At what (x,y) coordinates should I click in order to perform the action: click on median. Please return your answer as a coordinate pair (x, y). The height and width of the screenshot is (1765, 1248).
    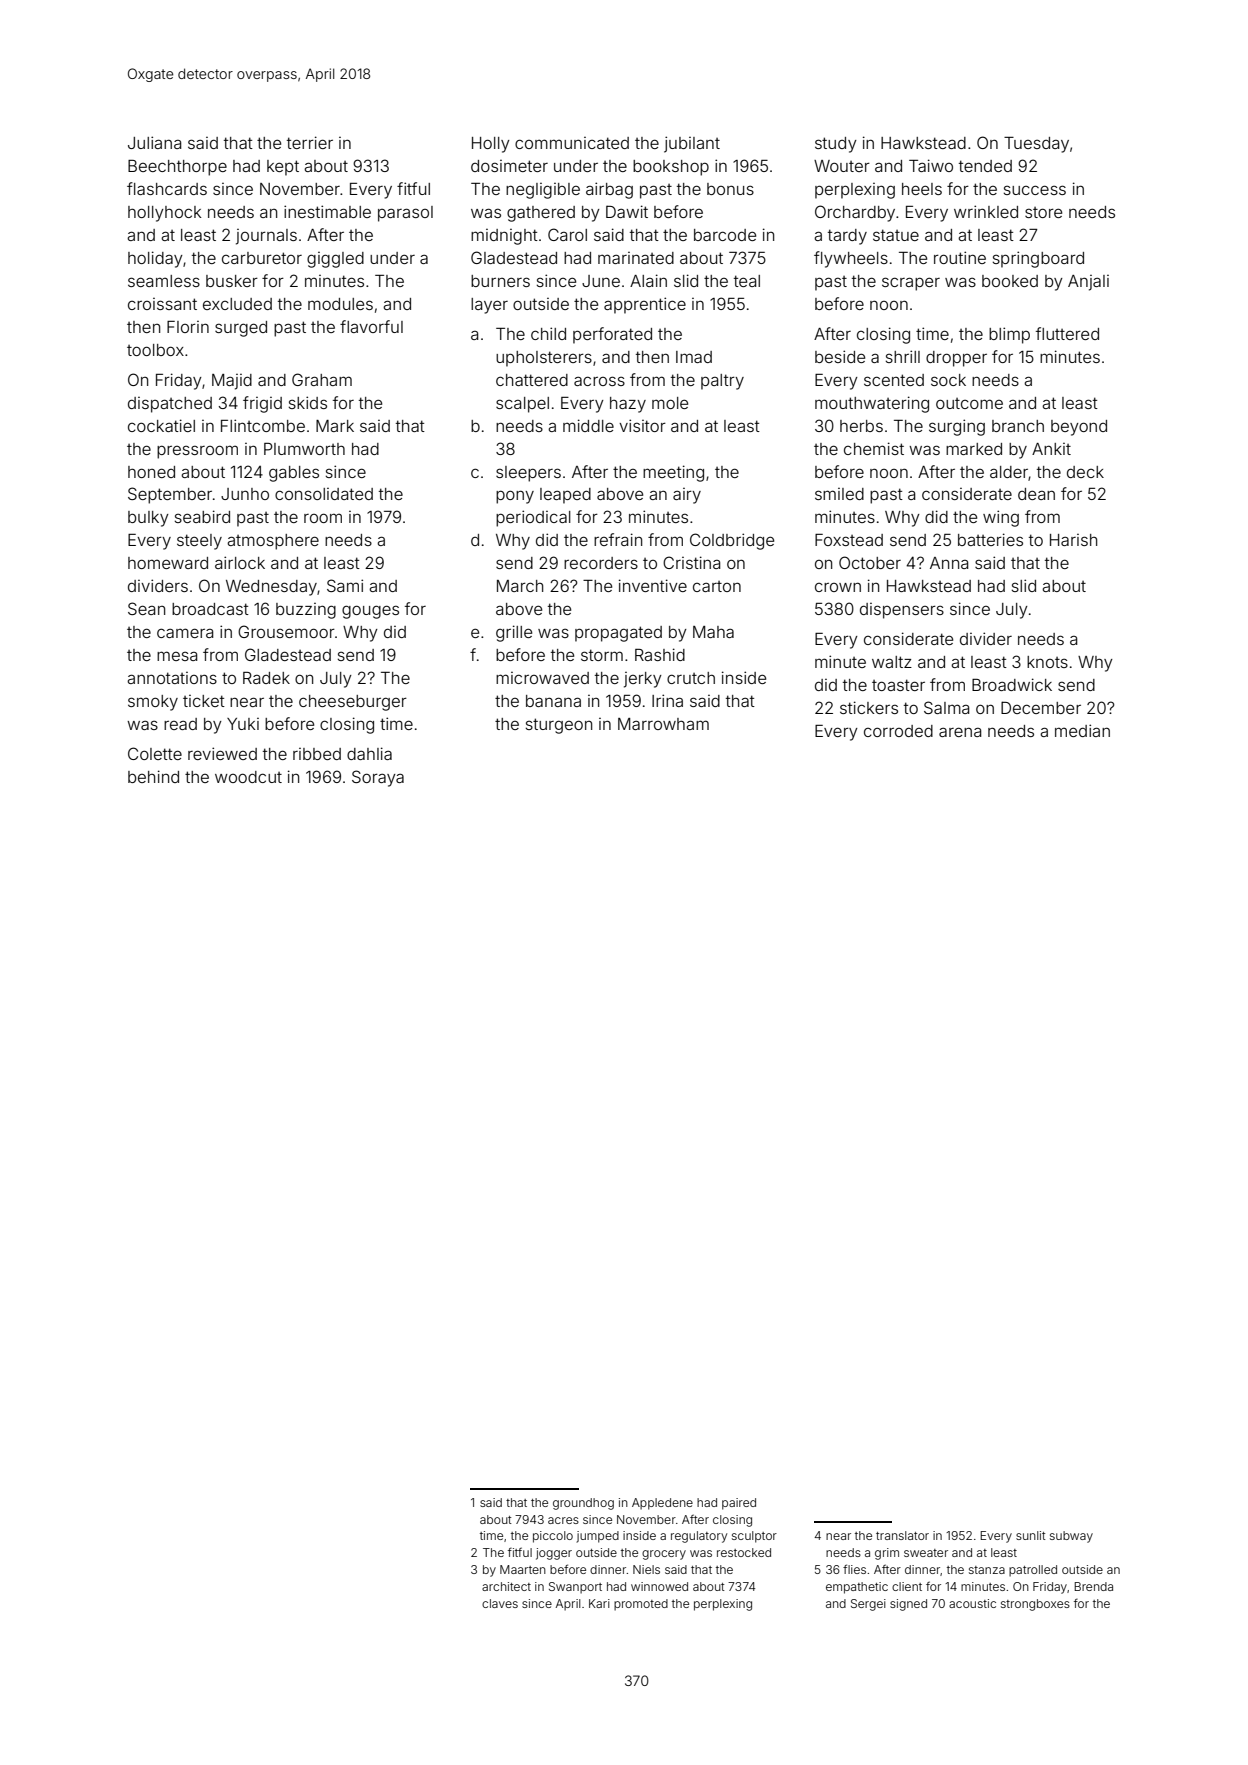
    Looking at the image, I should click on (1082, 730).
